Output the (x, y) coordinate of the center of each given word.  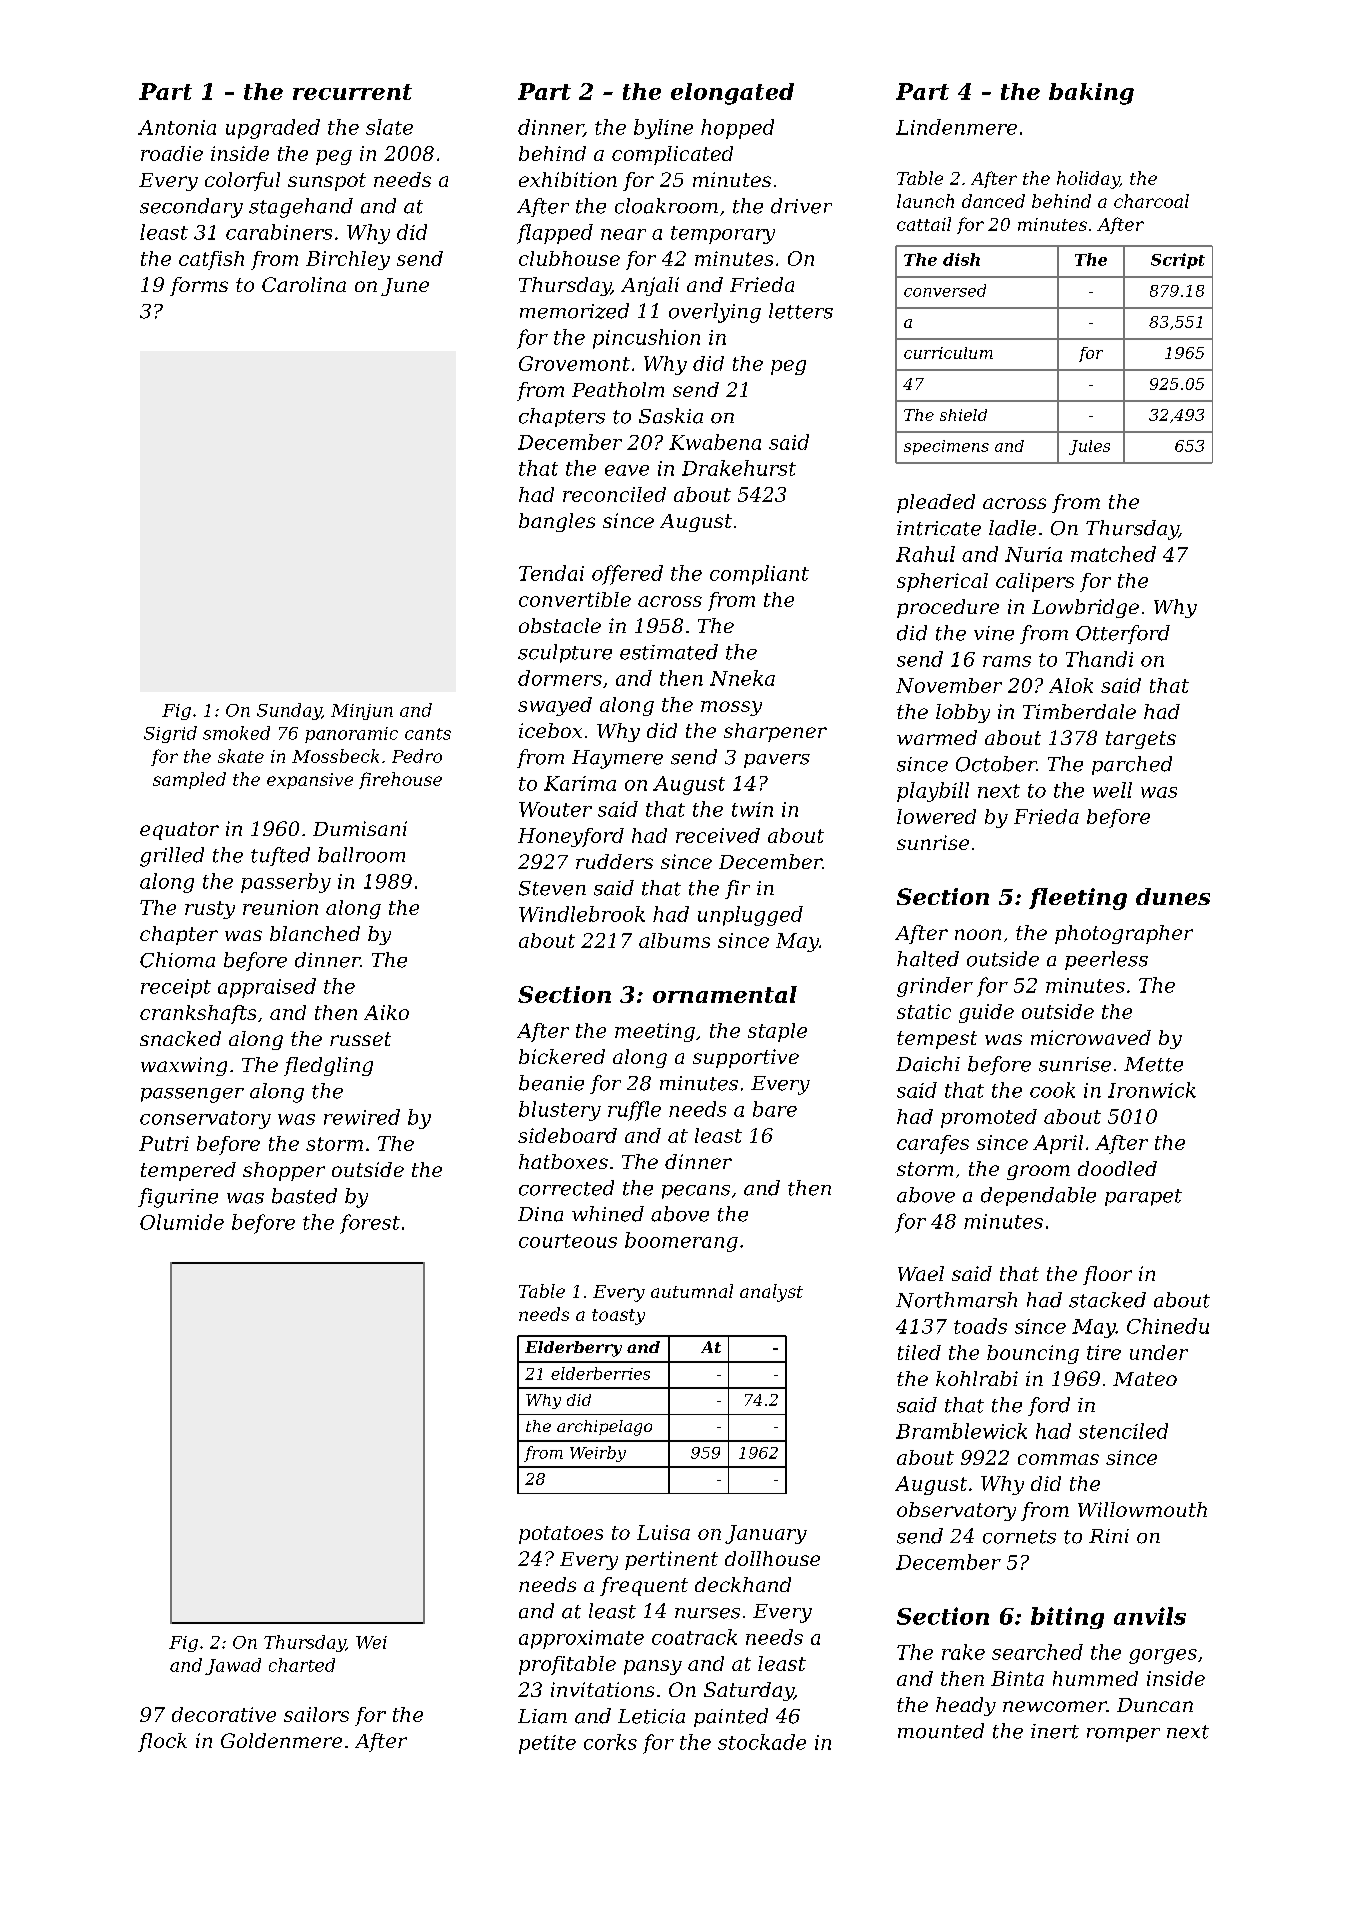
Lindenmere (956, 127)
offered (627, 575)
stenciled (1123, 1431)
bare (775, 1109)
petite (547, 1744)
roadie (172, 153)
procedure (948, 608)
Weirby (598, 1454)
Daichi (928, 1064)
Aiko (386, 1012)
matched (1113, 554)
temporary (723, 235)
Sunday (289, 711)
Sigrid (170, 734)
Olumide (182, 1222)
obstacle (560, 625)
